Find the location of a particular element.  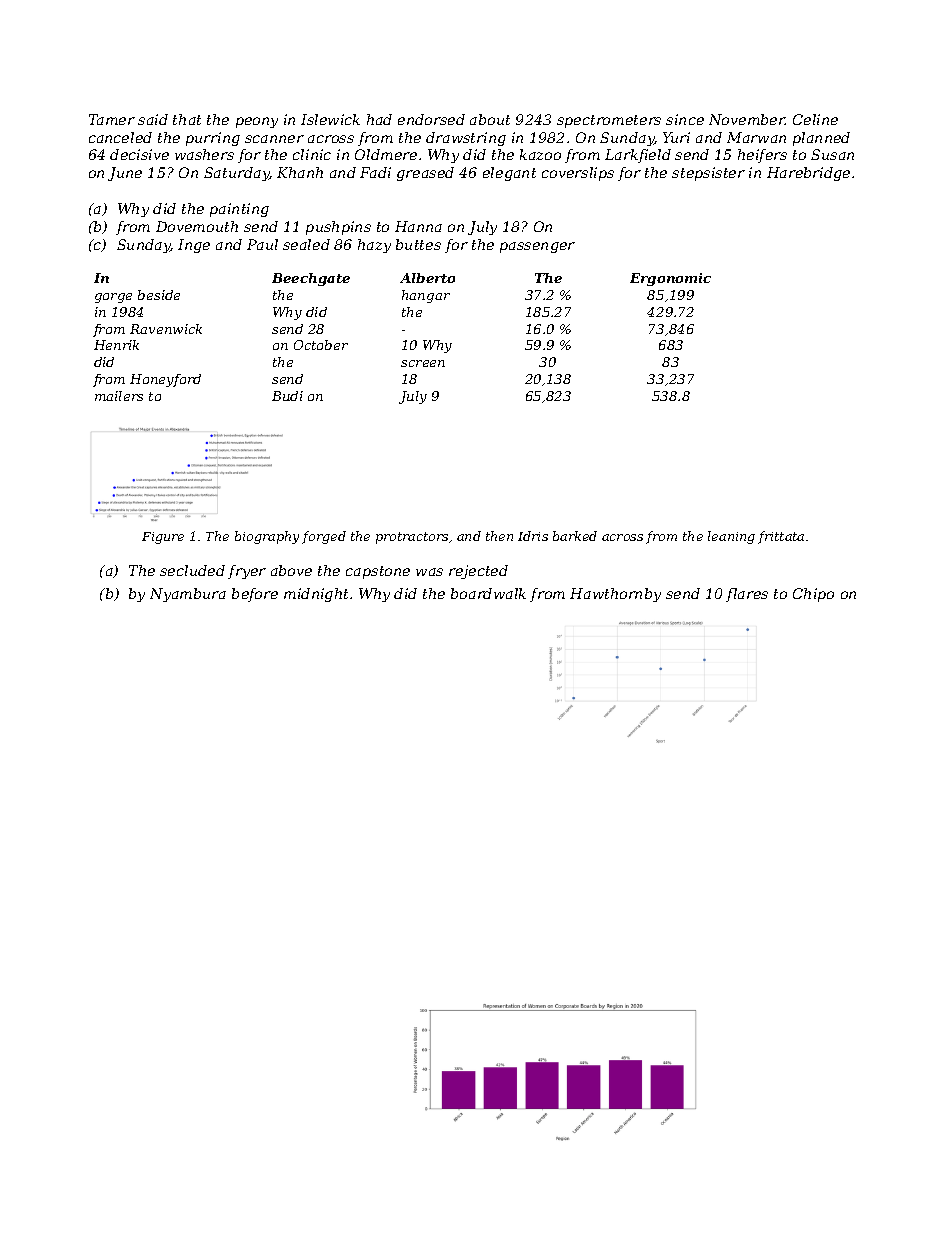

Nyambura is located at coordinates (188, 595).
